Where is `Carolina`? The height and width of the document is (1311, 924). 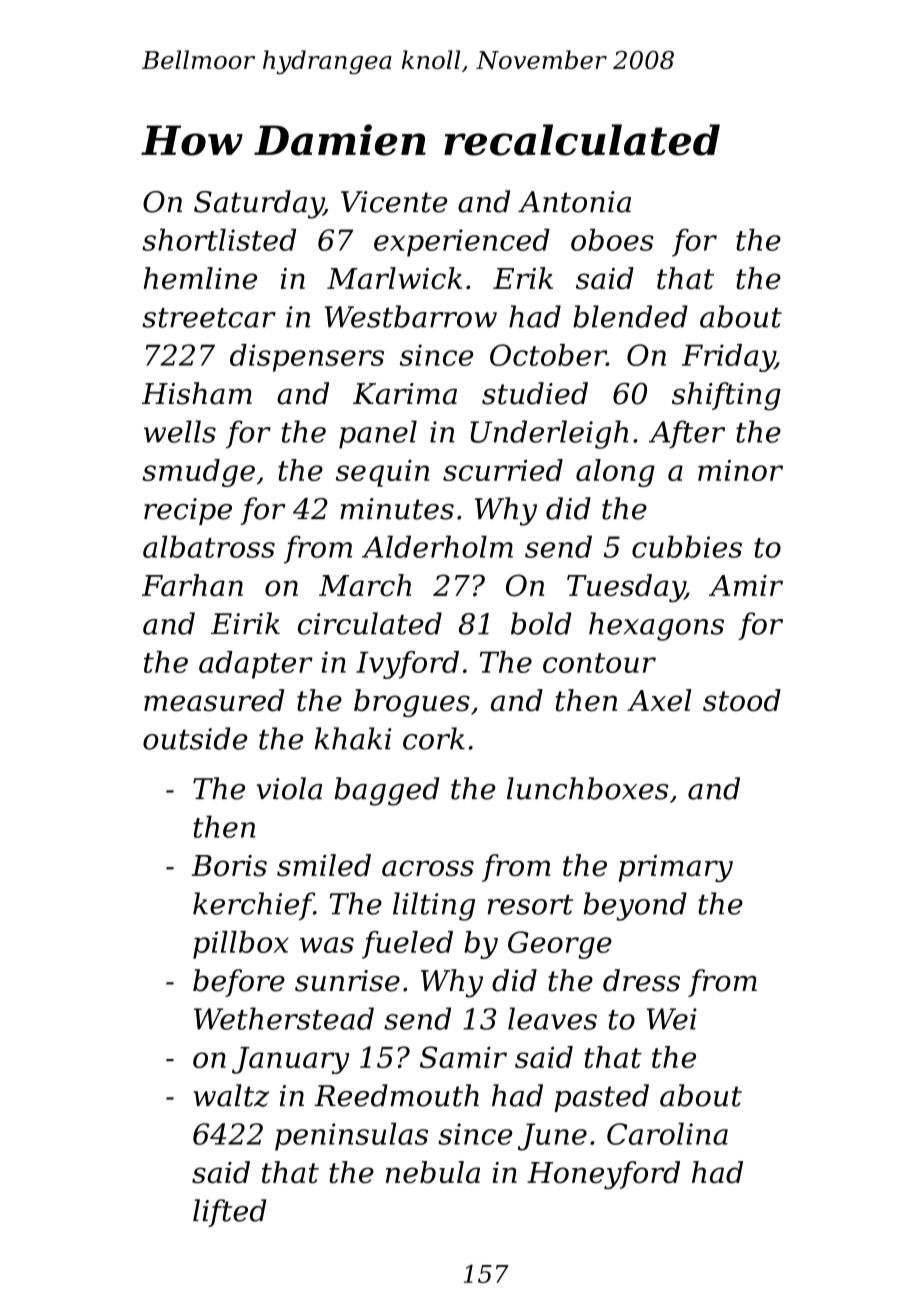
Carolina is located at coordinates (667, 1133).
